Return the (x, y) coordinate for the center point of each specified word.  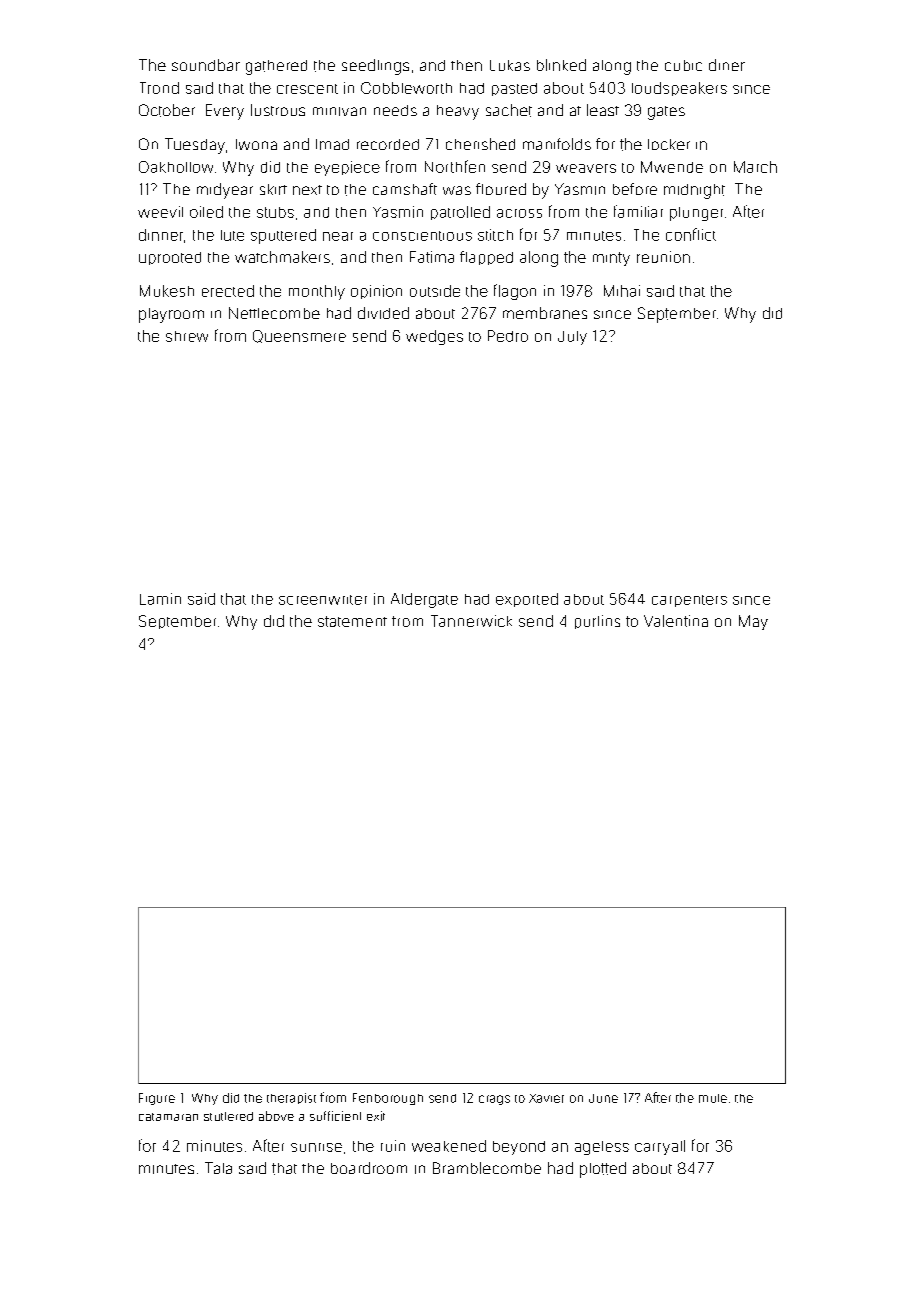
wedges (434, 337)
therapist (291, 1098)
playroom (171, 315)
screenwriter (323, 600)
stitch (495, 235)
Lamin (160, 599)
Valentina (676, 621)
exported (527, 600)
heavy (458, 112)
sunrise (316, 1147)
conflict (691, 234)
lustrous (278, 110)
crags (494, 1100)
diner (727, 65)
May (753, 622)
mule (713, 1098)
